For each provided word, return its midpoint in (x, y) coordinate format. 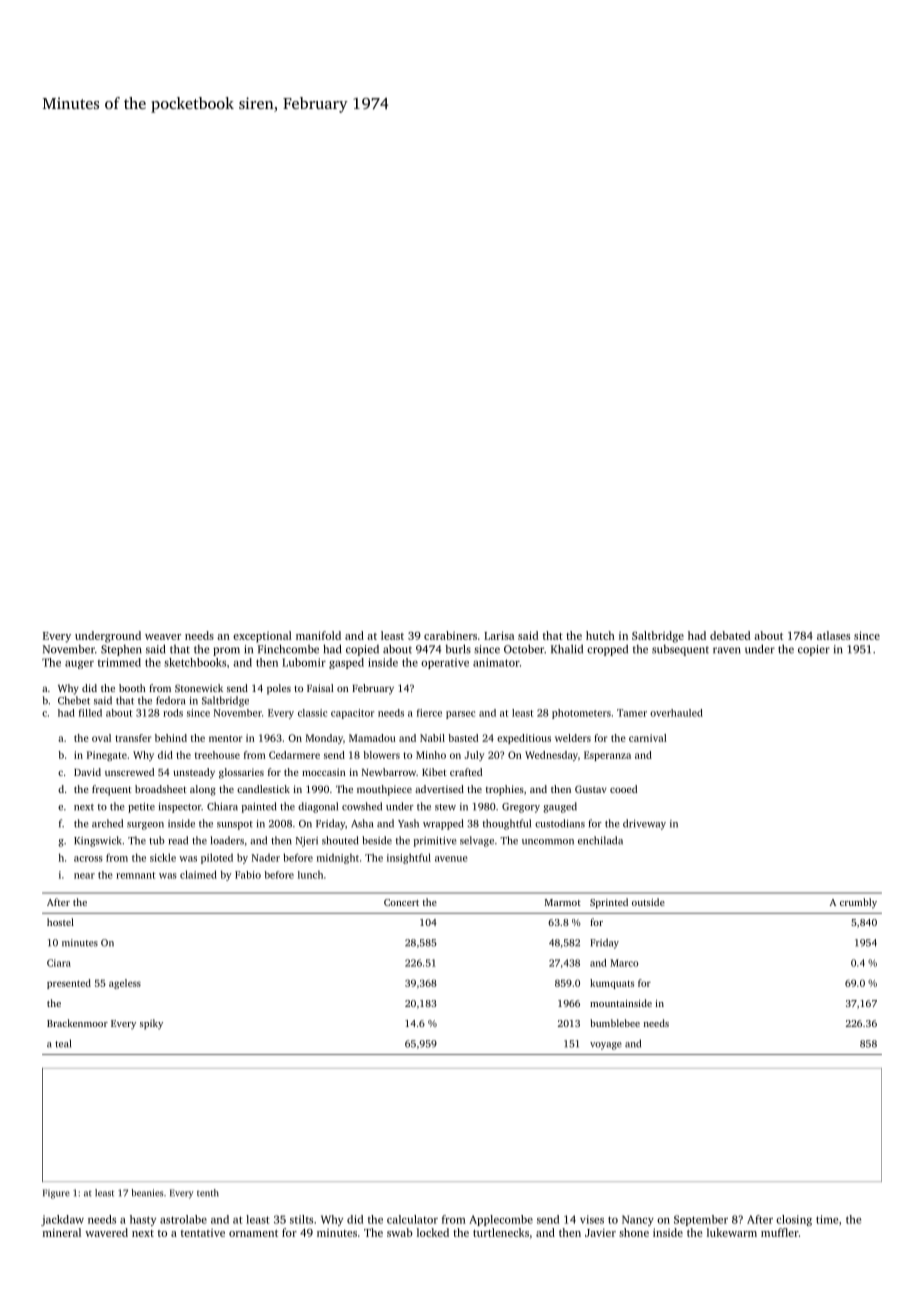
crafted (466, 772)
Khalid (567, 649)
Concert (401, 902)
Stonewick (199, 688)
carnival (648, 738)
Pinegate (107, 756)
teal (63, 1043)
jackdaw (62, 1220)
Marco (624, 963)
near (84, 876)
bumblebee (615, 1023)
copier (814, 650)
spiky (151, 1024)
